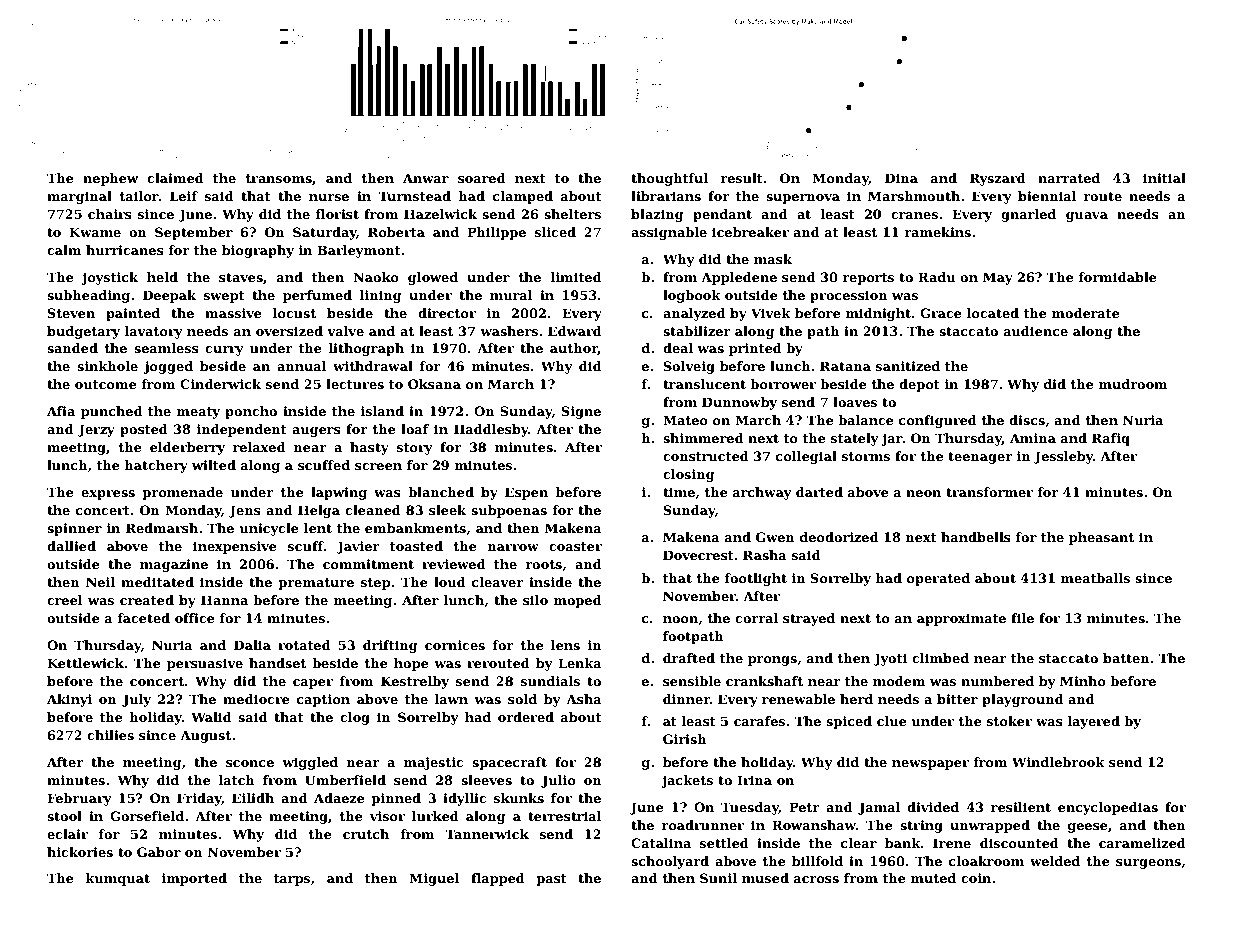  Describe the element at coordinates (304, 645) in the screenshot. I see `rotated` at that location.
